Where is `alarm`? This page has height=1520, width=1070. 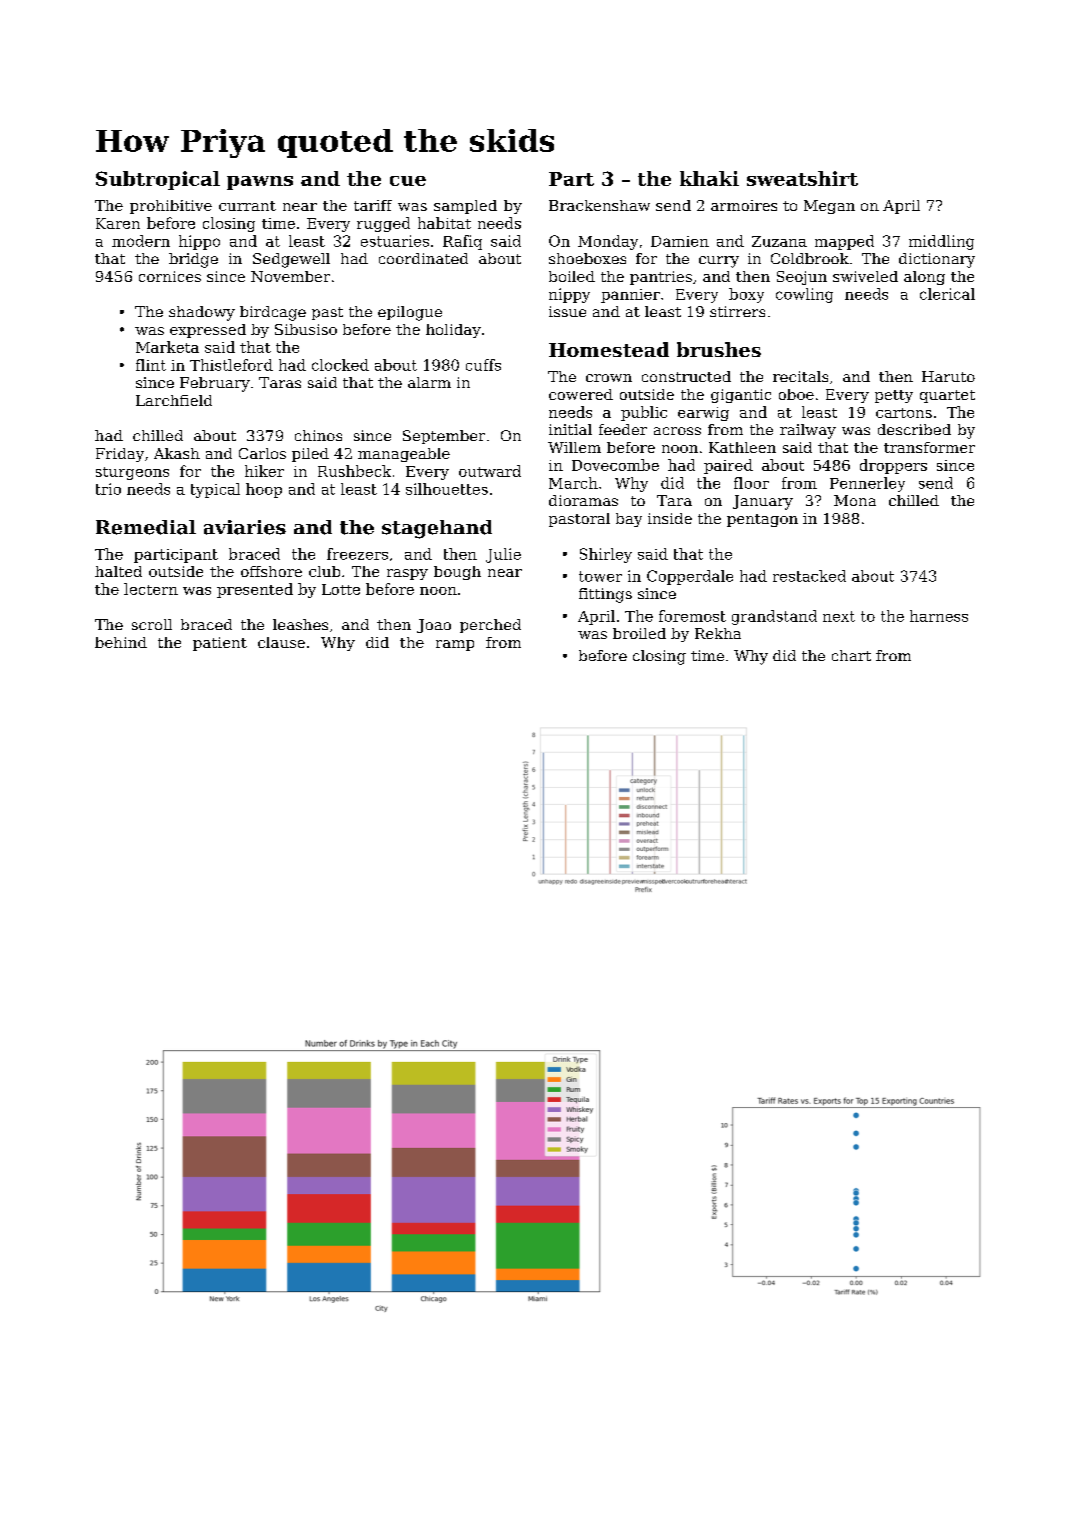
alarm is located at coordinates (429, 382).
